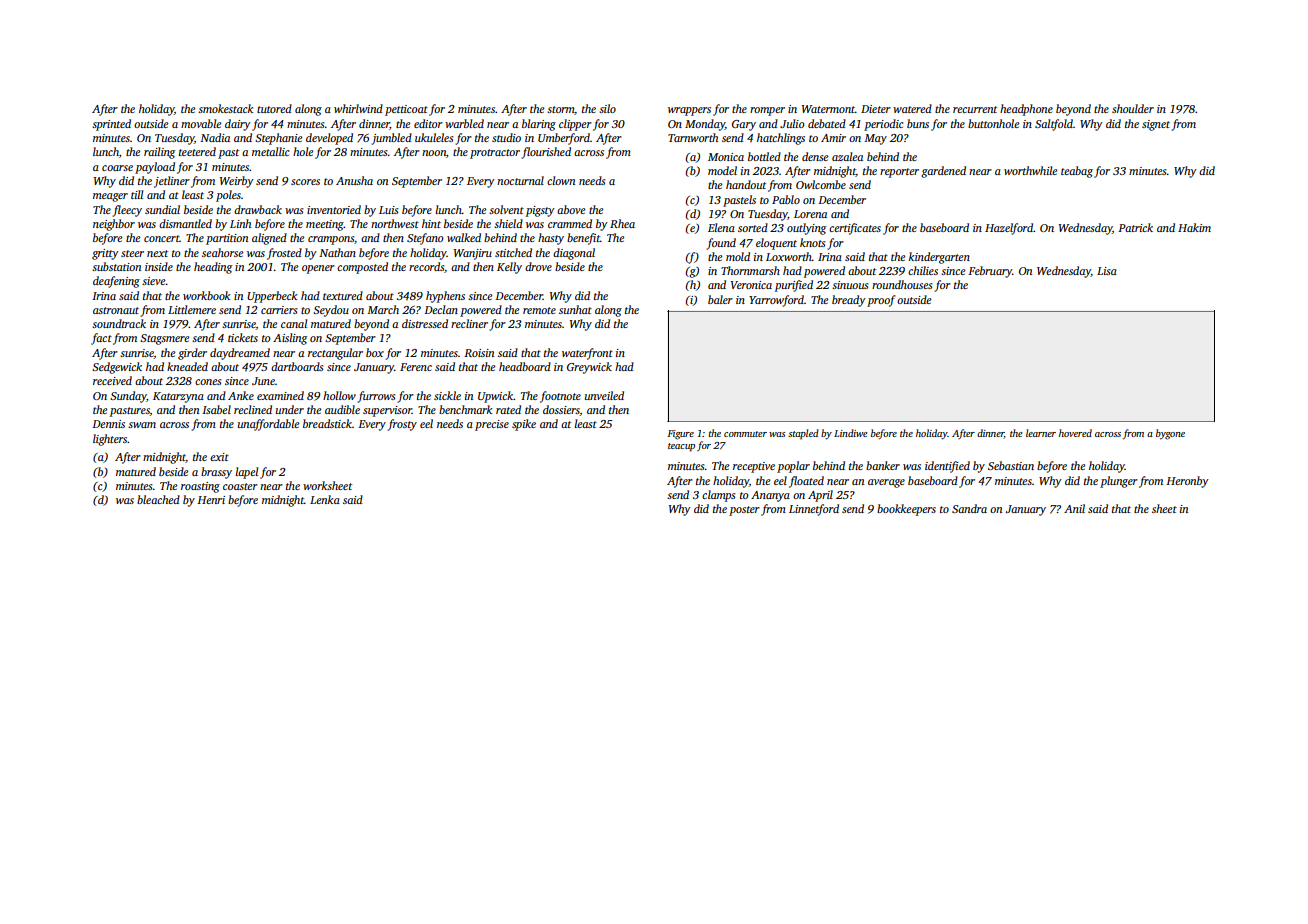 The image size is (1308, 924). What do you see at coordinates (178, 397) in the image?
I see `Katarzyna` at bounding box center [178, 397].
